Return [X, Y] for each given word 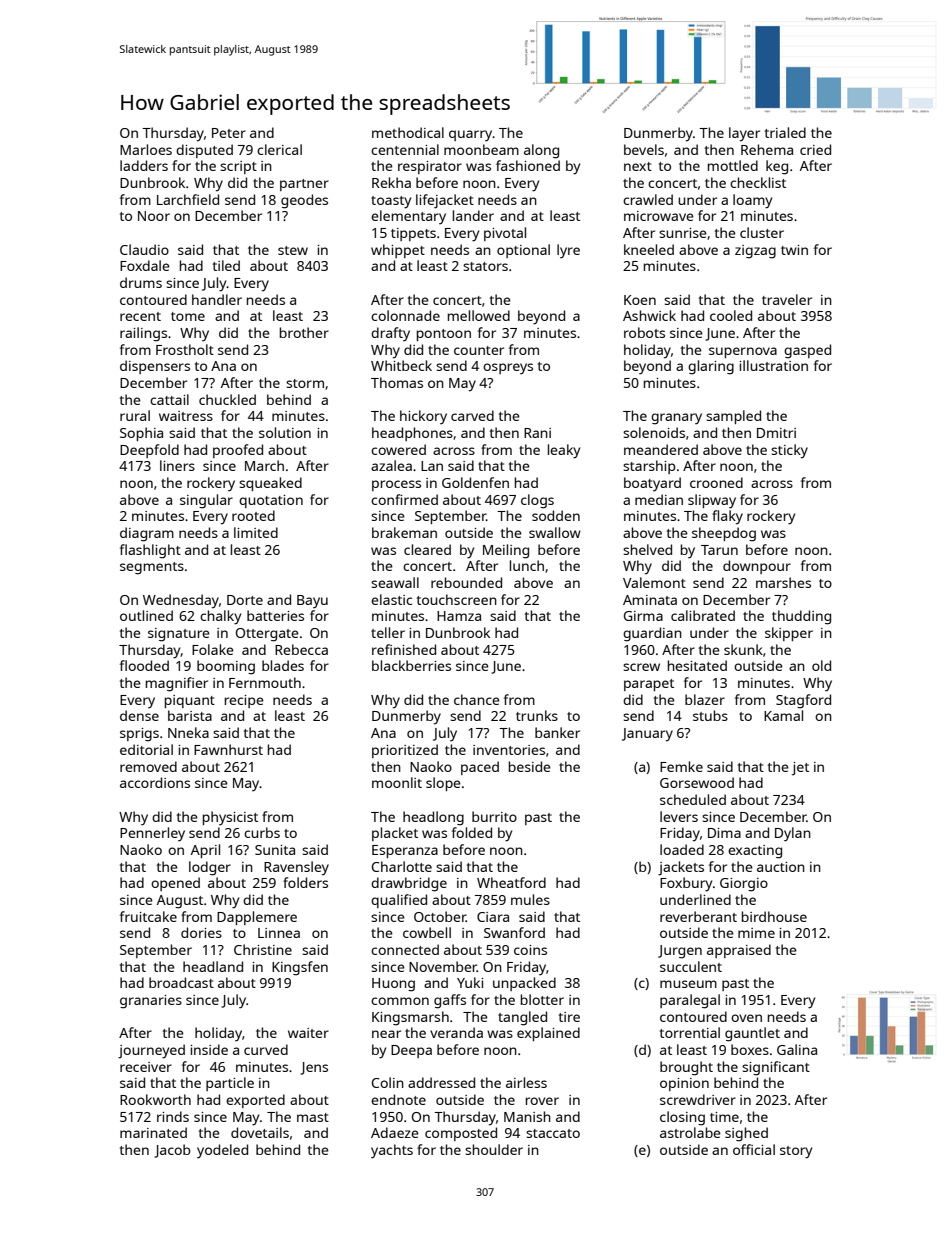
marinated [153, 1132]
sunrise [683, 233]
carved [472, 415]
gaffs [450, 1001]
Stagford [803, 701]
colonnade [405, 315]
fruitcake [148, 916]
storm [305, 383]
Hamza [459, 616]
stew [293, 250]
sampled [733, 417]
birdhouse [774, 916]
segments [152, 568]
